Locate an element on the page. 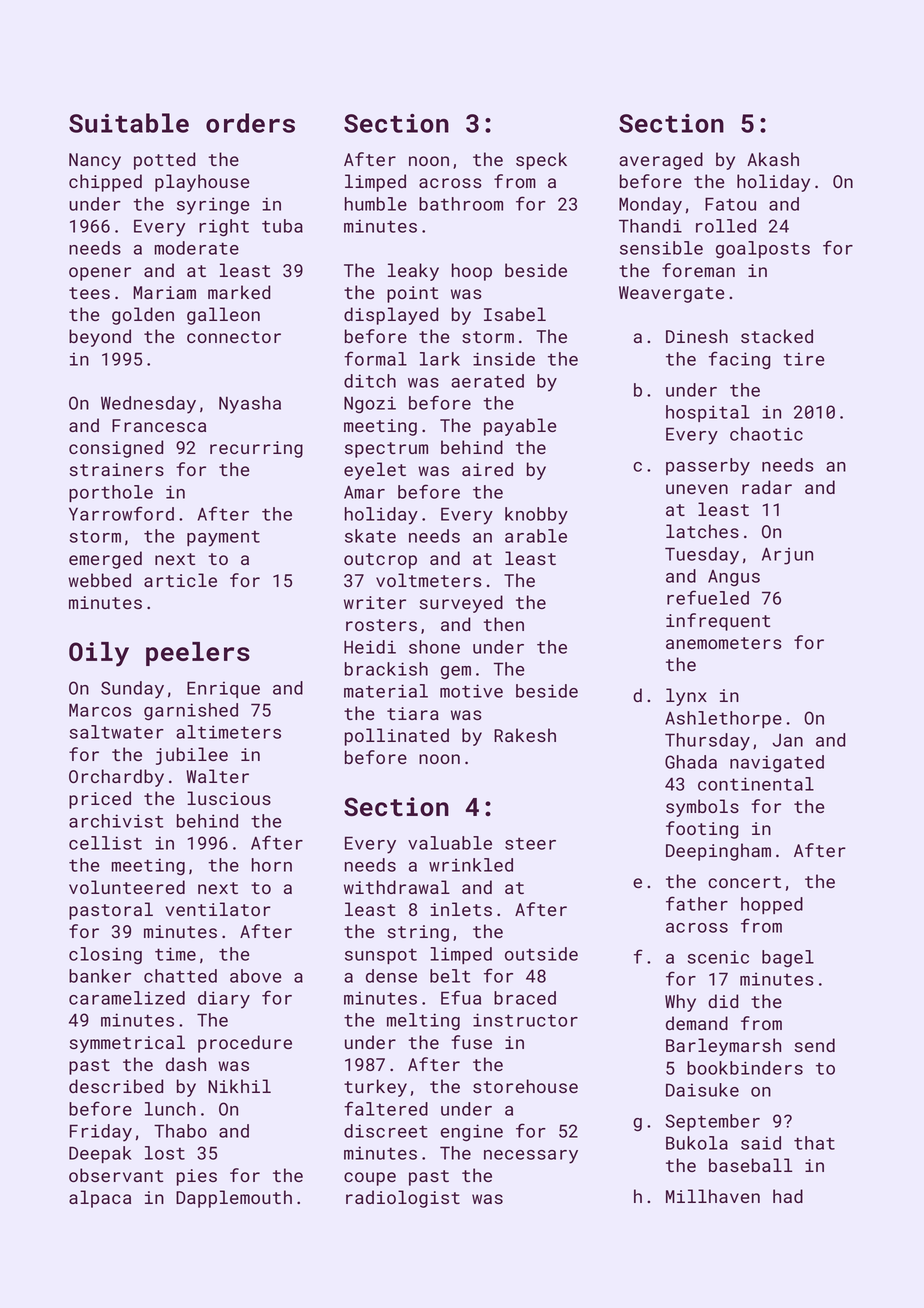  Wednesday is located at coordinates (148, 405).
